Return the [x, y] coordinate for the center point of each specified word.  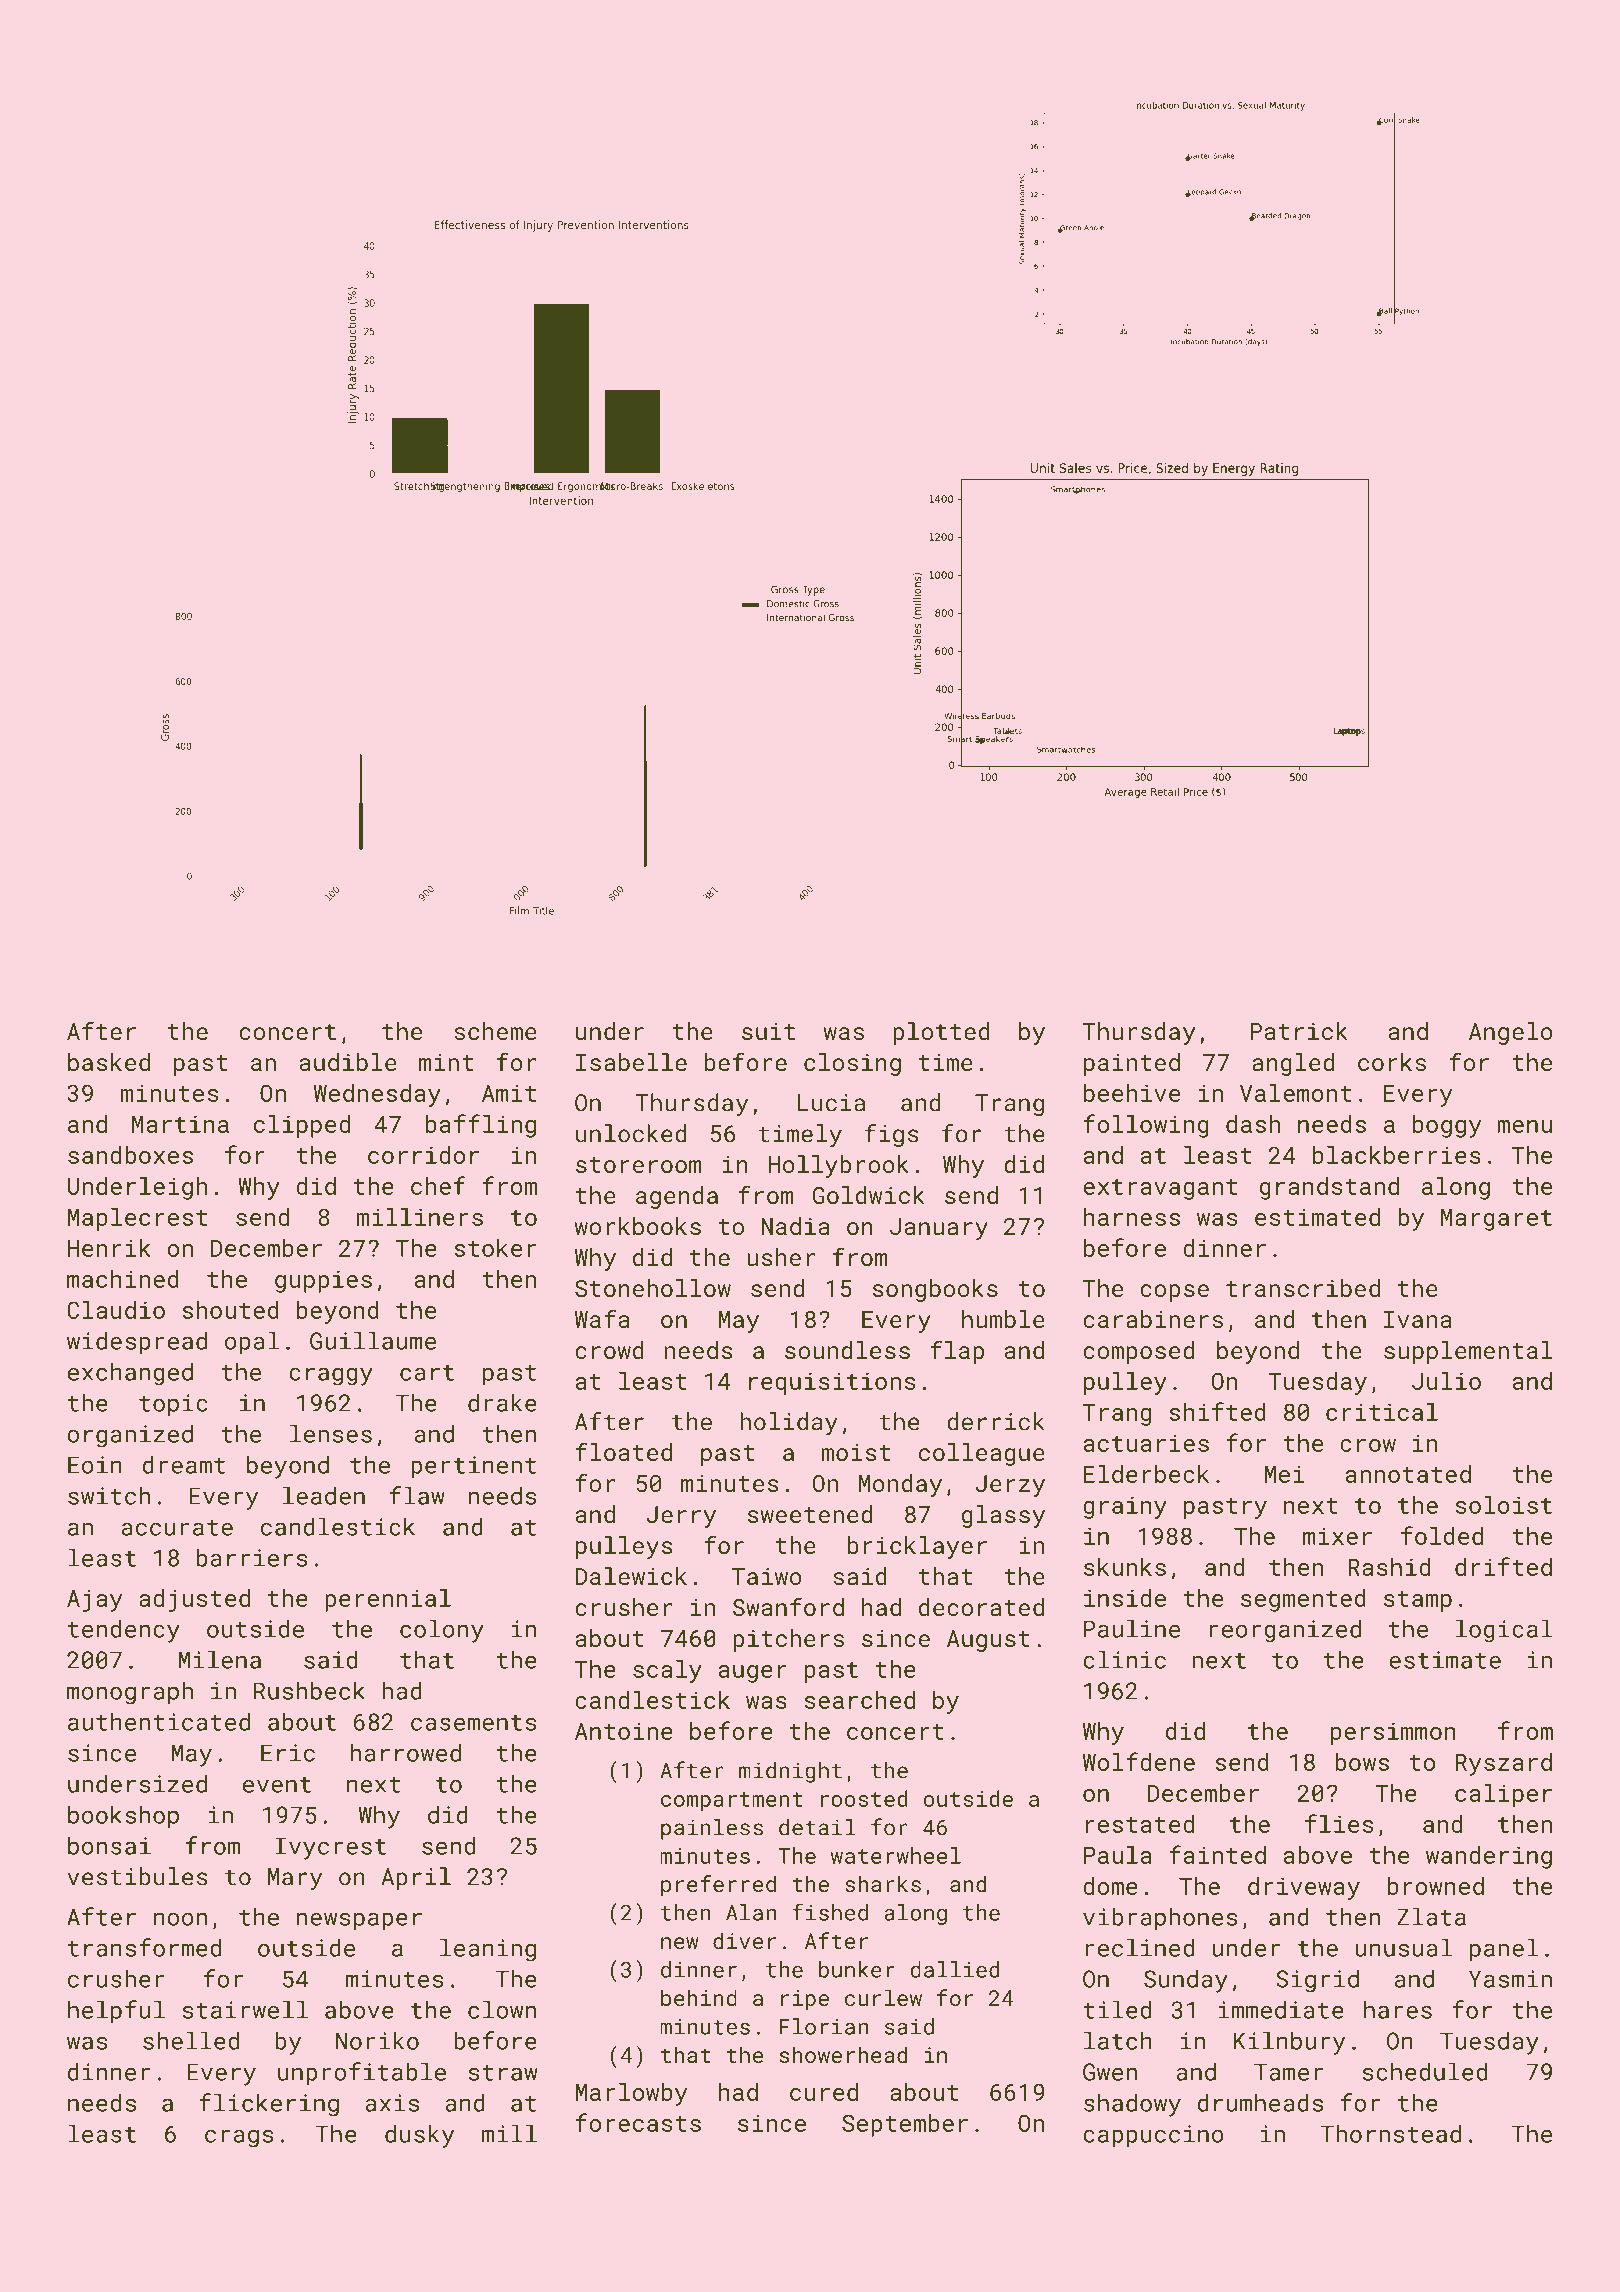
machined [123, 1279]
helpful [116, 2012]
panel [1504, 1950]
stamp [1418, 1601]
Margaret [1496, 1220]
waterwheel [896, 1855]
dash [1253, 1124]
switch [109, 1495]
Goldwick [868, 1195]
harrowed [406, 1752]
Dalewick [631, 1576]
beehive [1132, 1093]
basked [109, 1062]
